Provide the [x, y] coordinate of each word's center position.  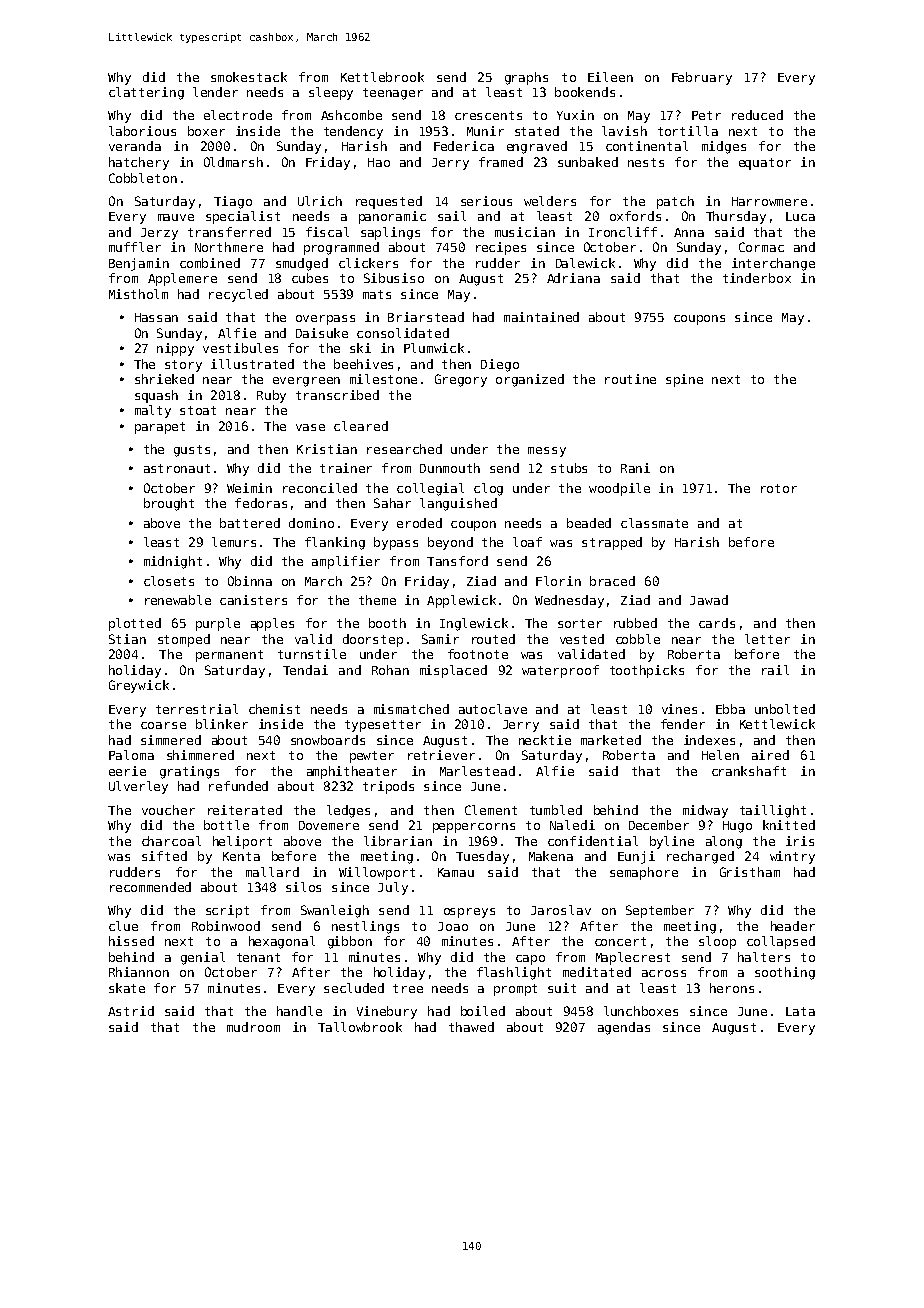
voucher [168, 810]
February [702, 78]
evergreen [306, 382]
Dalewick [585, 263]
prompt [515, 990]
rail [775, 670]
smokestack [249, 77]
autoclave [493, 709]
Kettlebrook [382, 77]
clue [123, 926]
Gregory [461, 380]
